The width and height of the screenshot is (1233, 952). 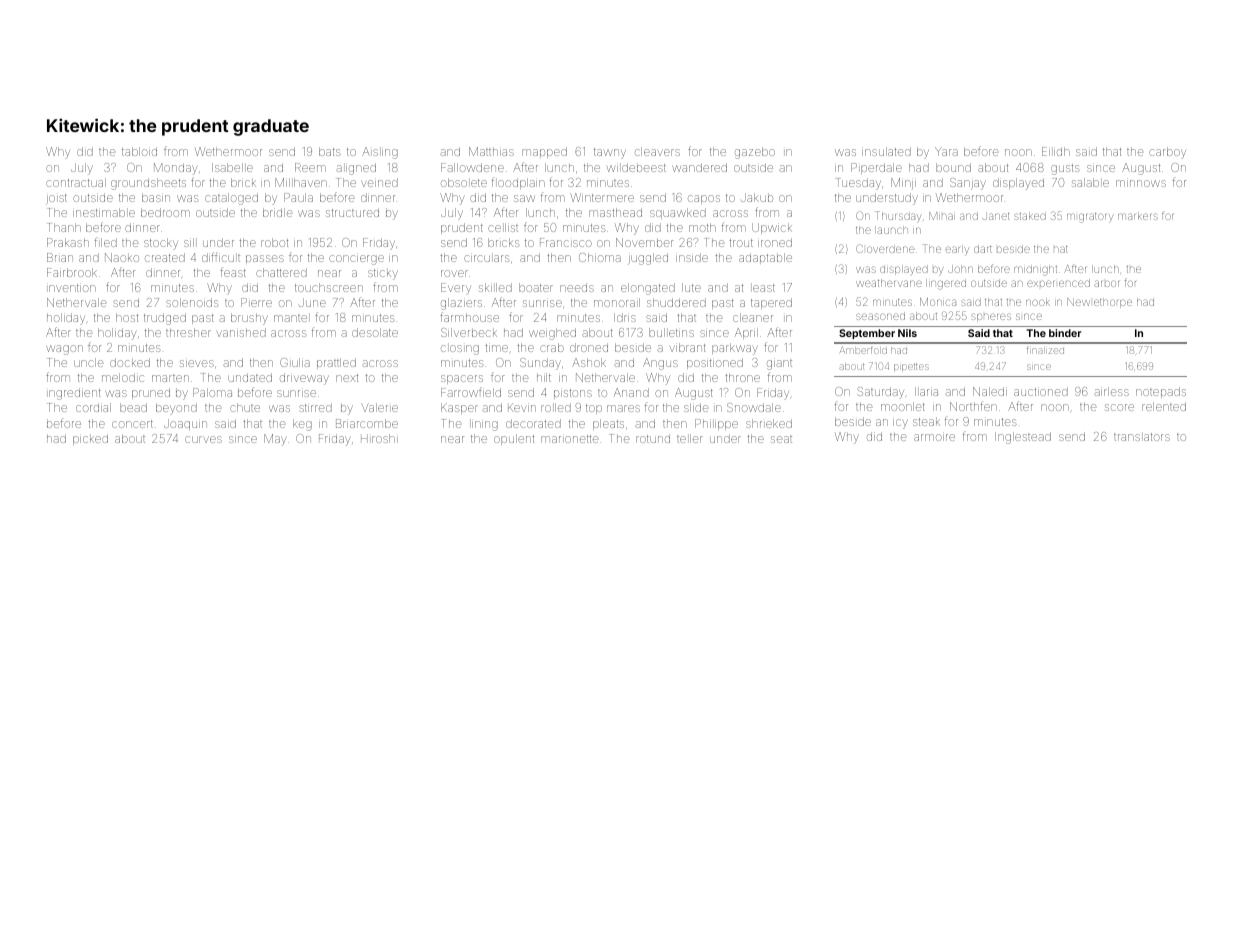 What do you see at coordinates (471, 392) in the screenshot?
I see `Farrowfield` at bounding box center [471, 392].
